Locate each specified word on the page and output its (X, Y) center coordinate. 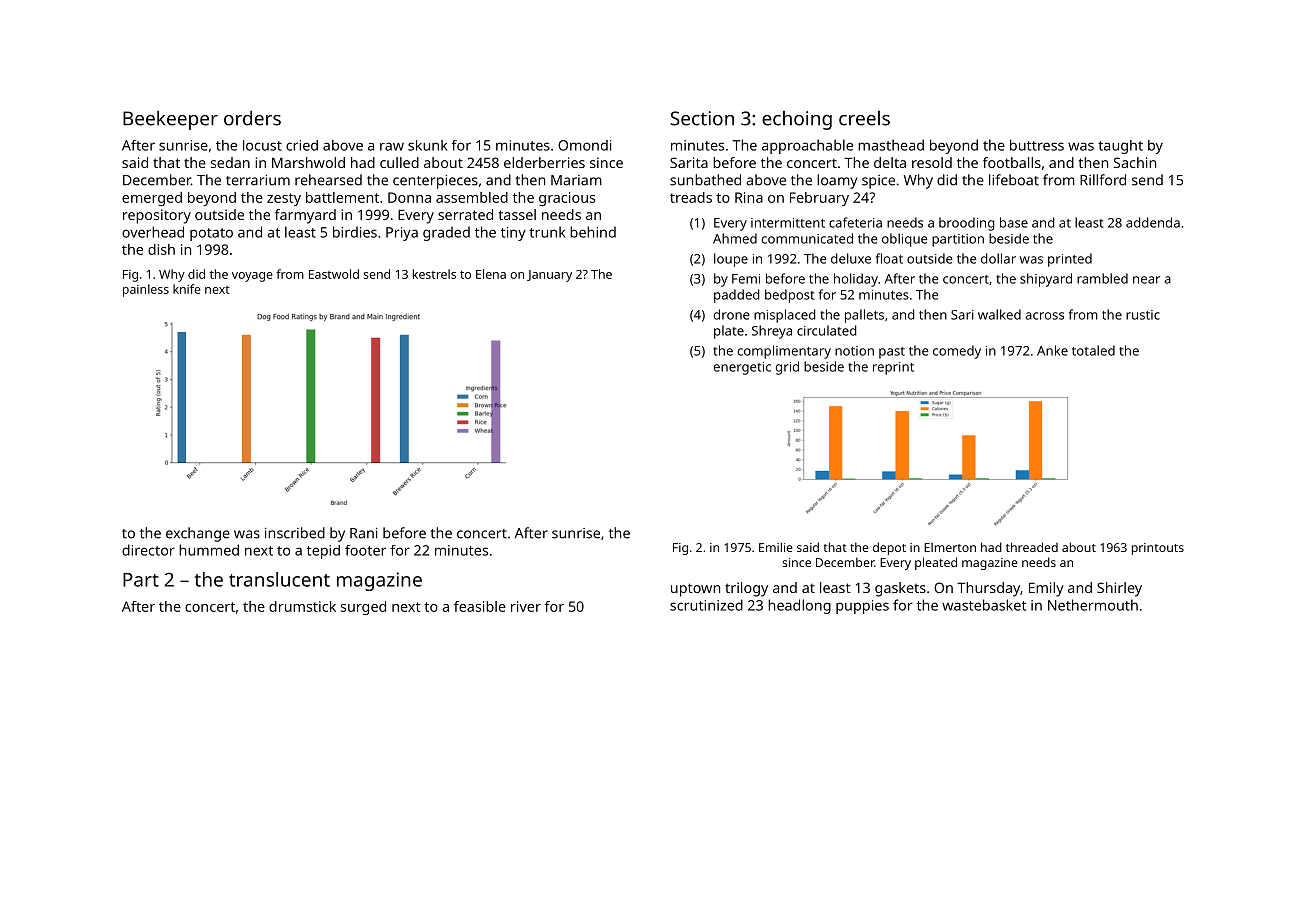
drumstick (302, 606)
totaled (1093, 350)
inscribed (295, 533)
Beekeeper (170, 120)
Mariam (576, 180)
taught (1120, 147)
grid (787, 368)
